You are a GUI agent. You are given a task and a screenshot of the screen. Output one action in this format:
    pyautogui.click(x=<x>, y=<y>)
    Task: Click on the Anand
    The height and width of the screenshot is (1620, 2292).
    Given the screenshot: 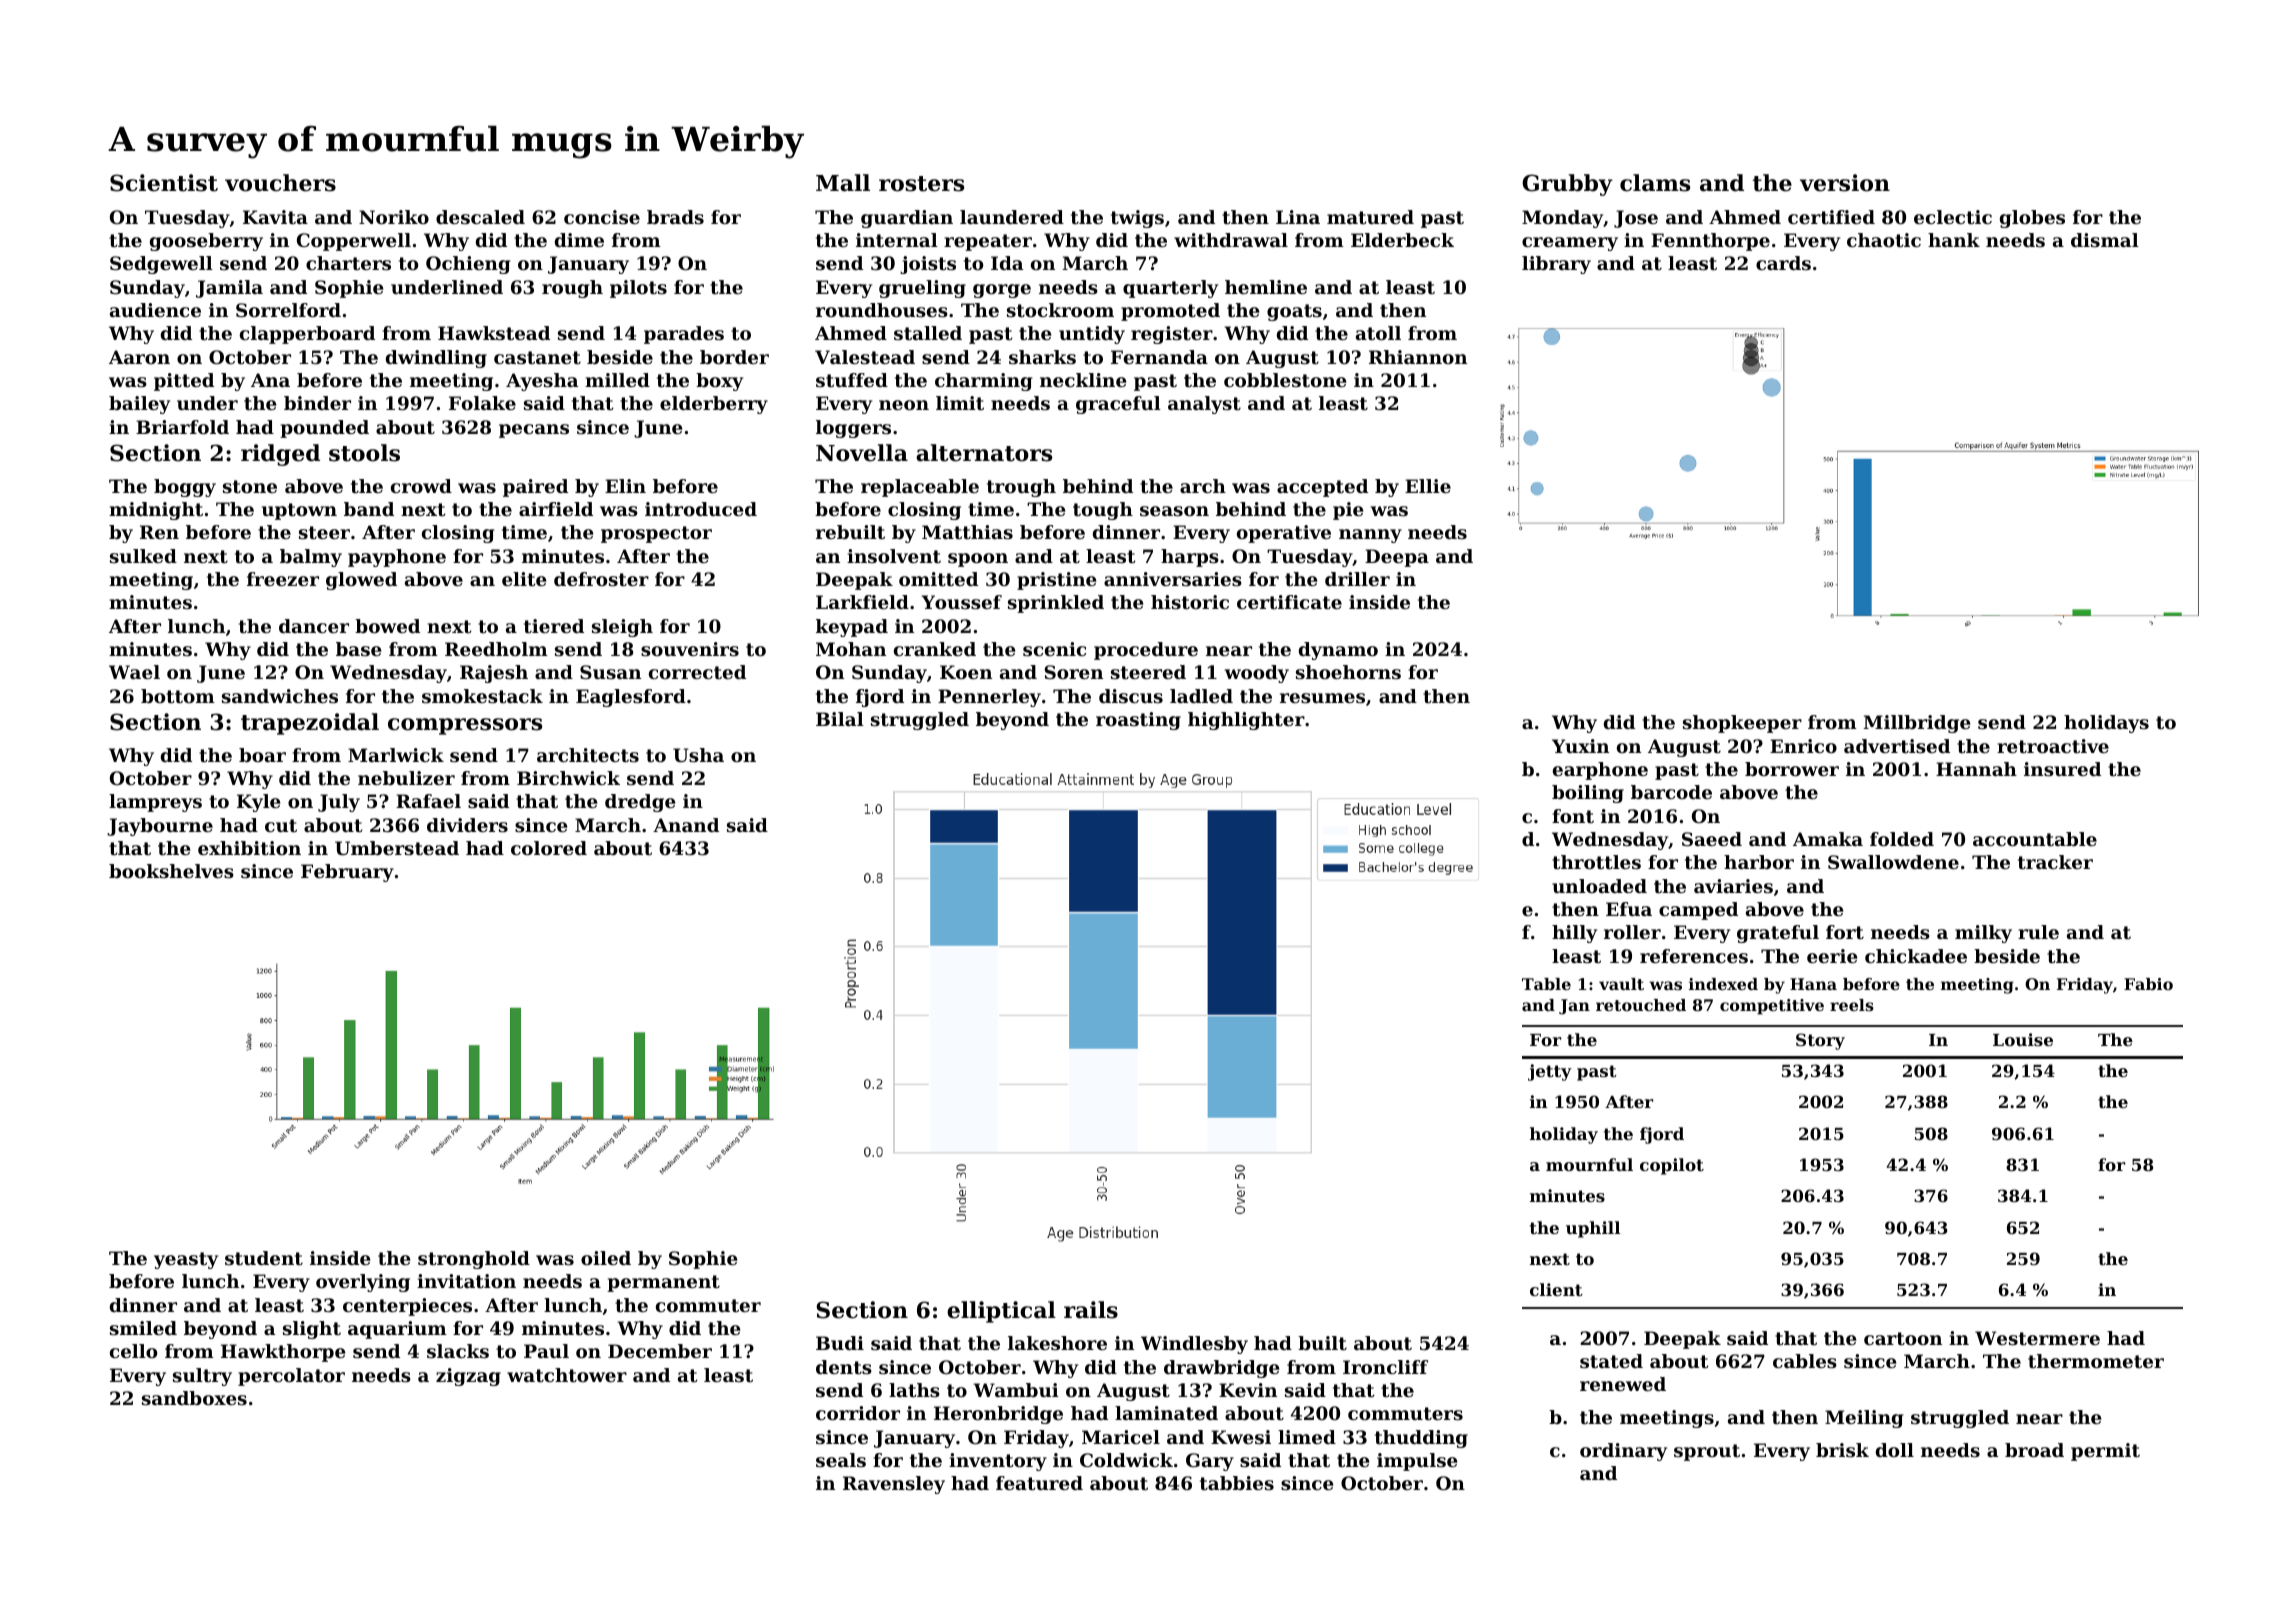 What is the action you would take?
    pyautogui.click(x=686, y=825)
